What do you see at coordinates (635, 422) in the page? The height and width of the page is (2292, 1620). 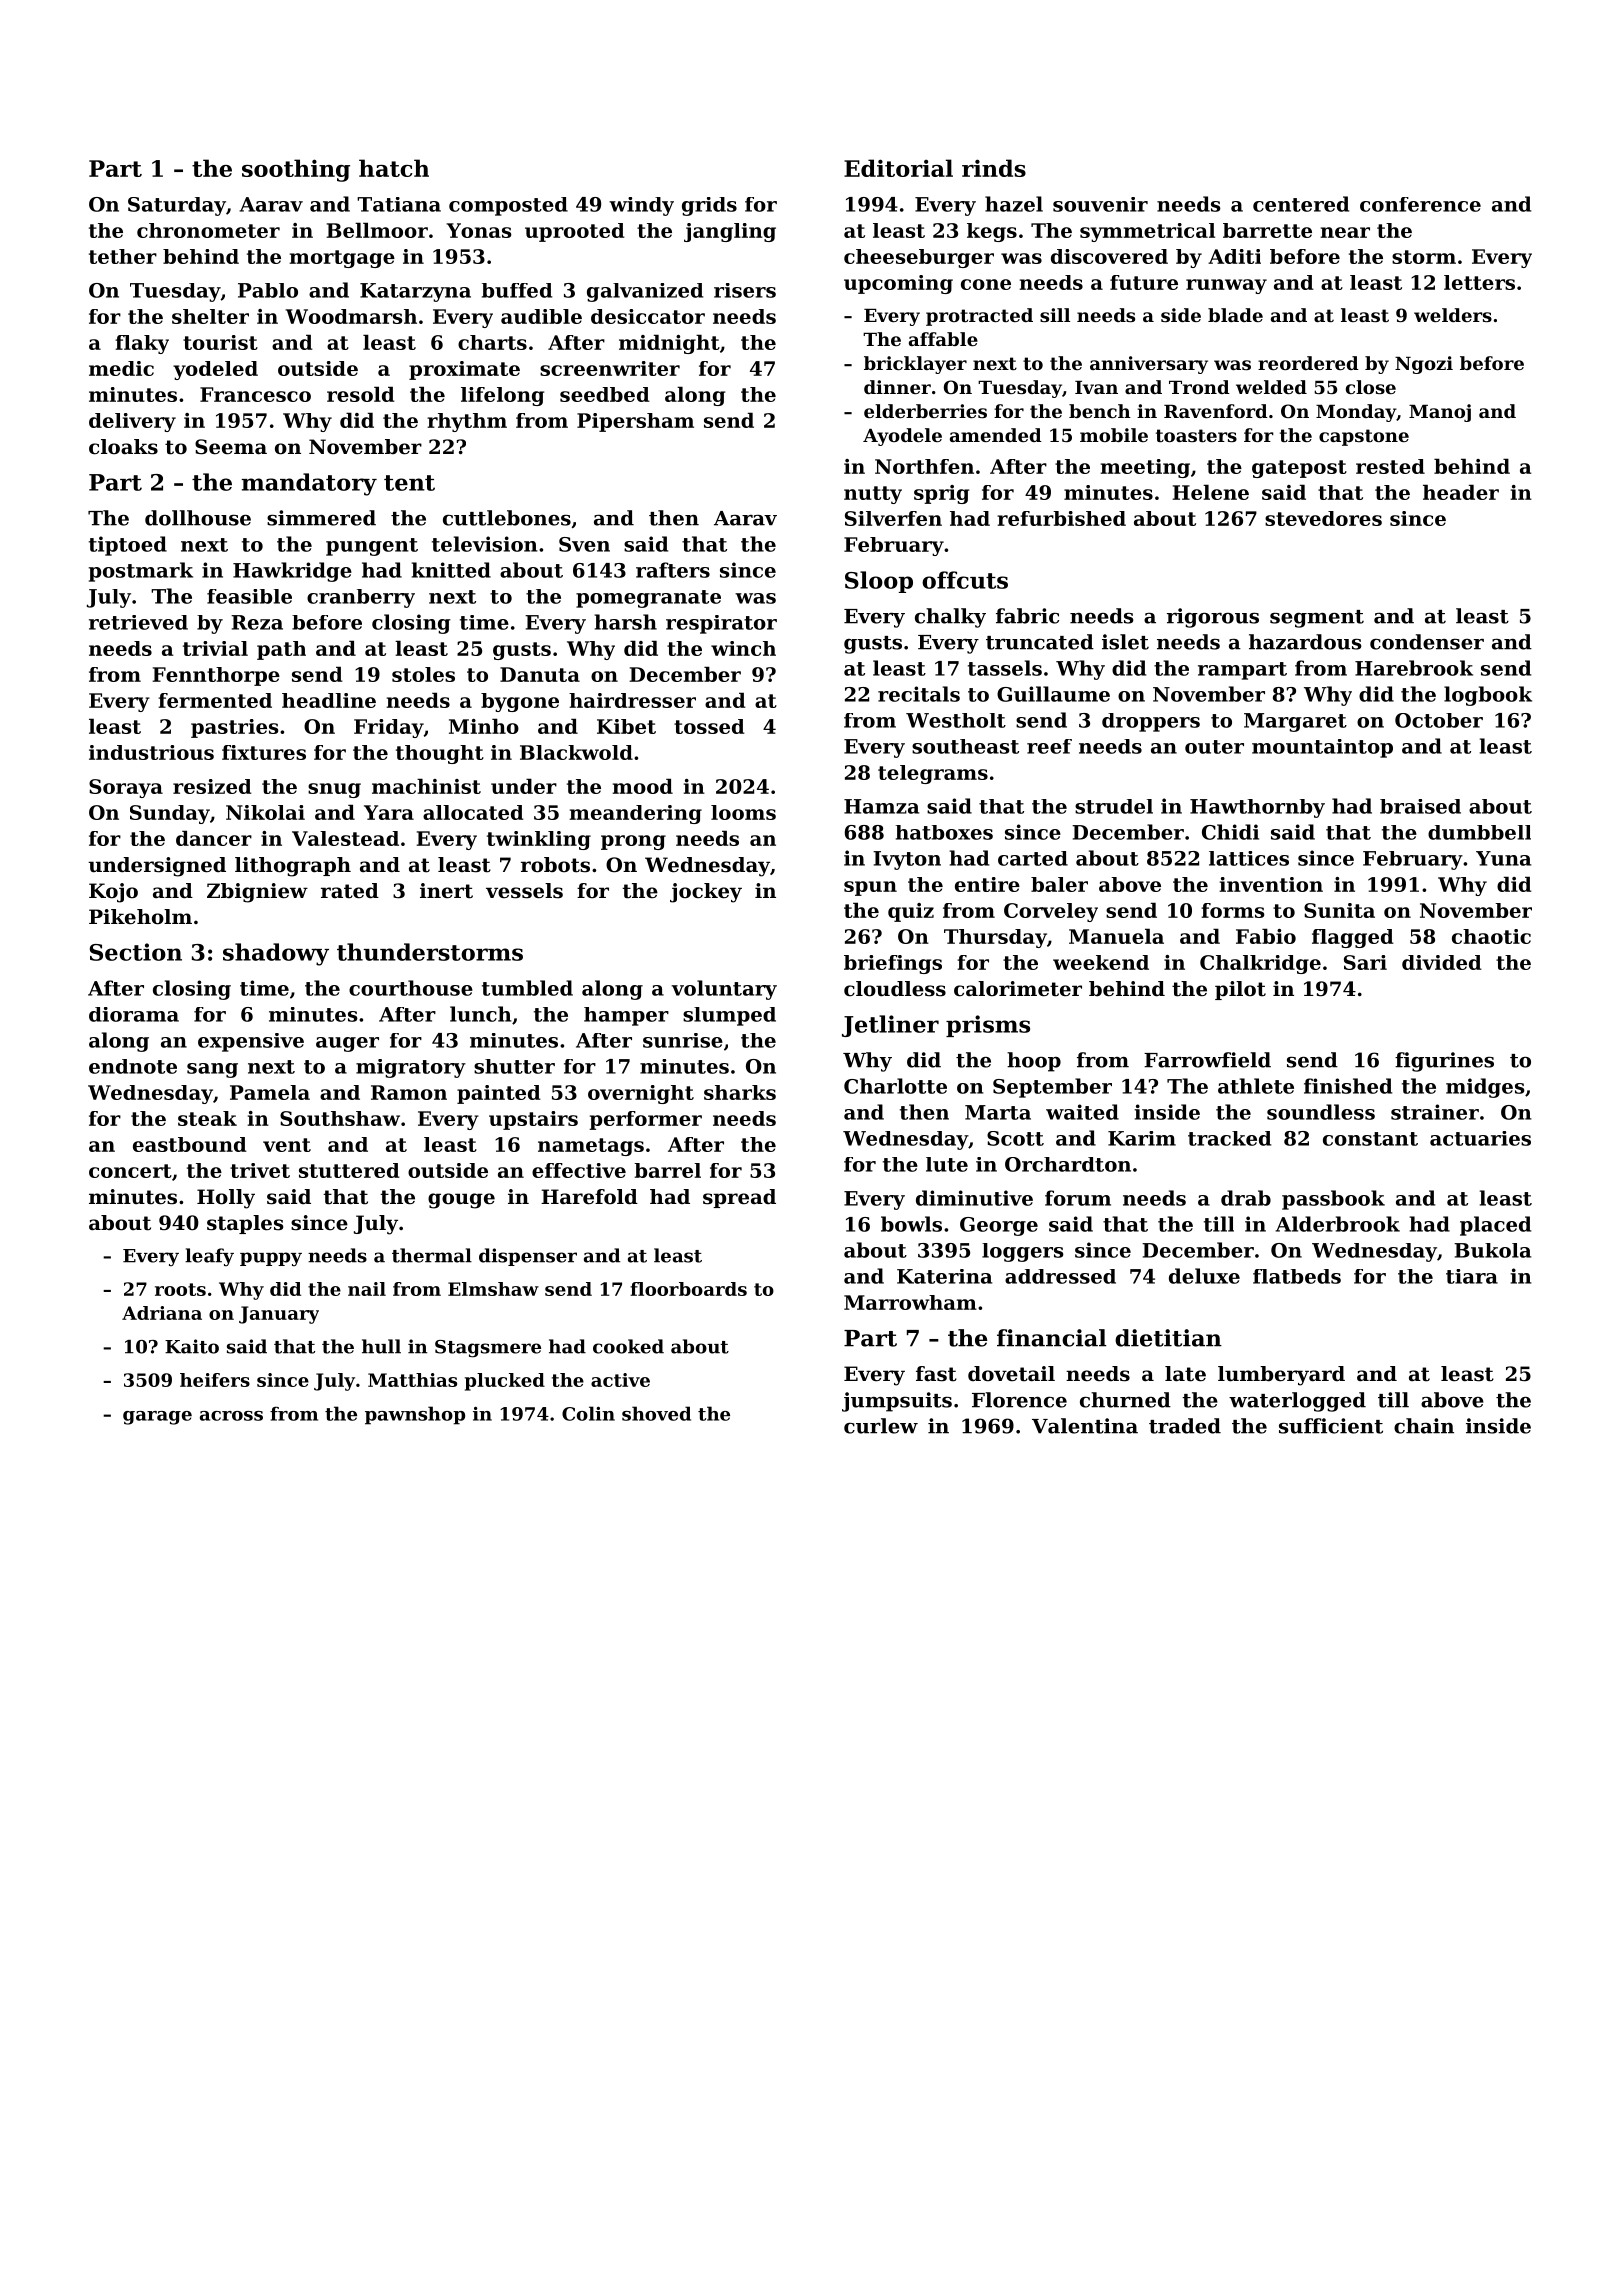 I see `Pipersham` at bounding box center [635, 422].
